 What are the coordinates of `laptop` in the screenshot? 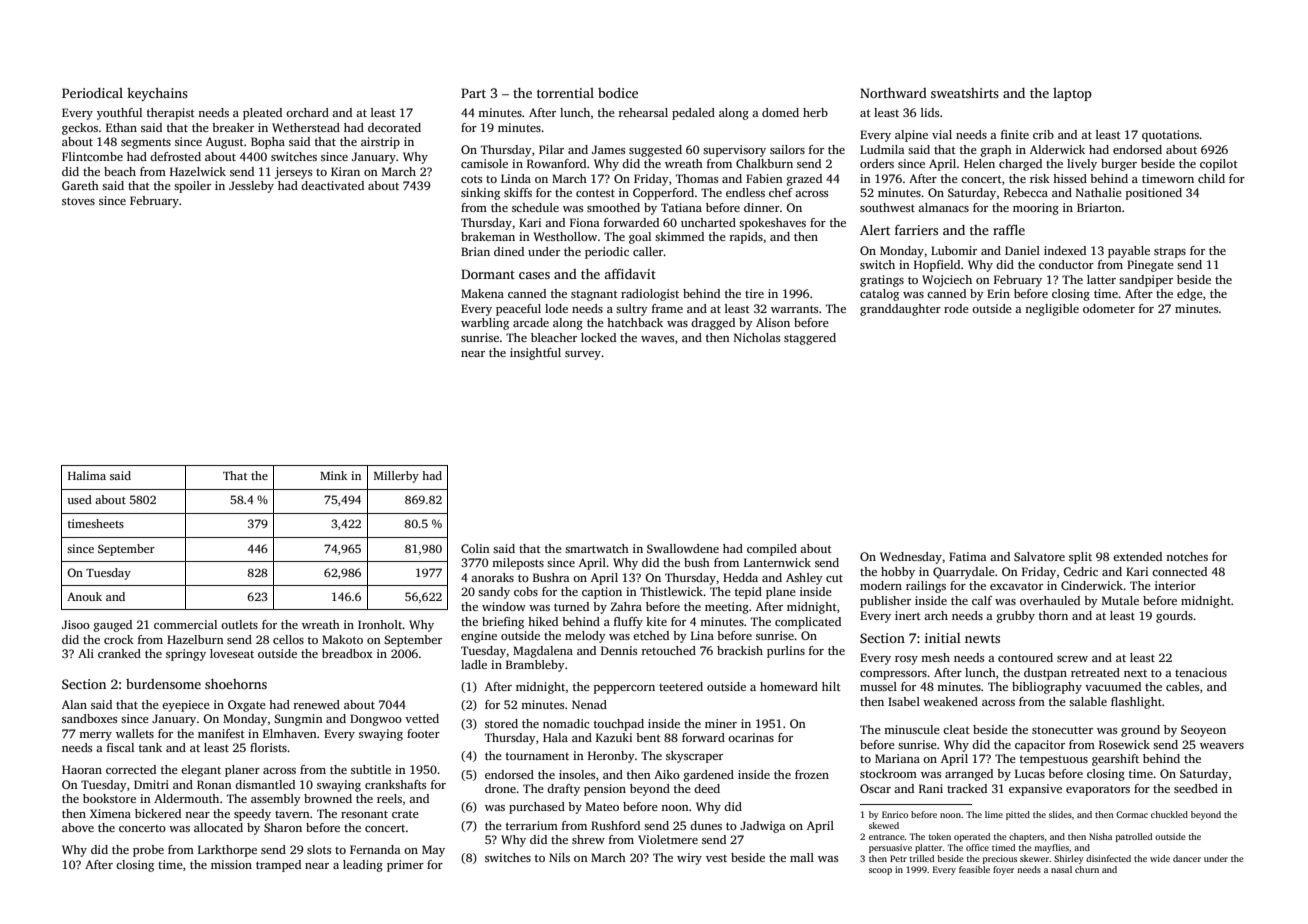 It's located at (1072, 94).
